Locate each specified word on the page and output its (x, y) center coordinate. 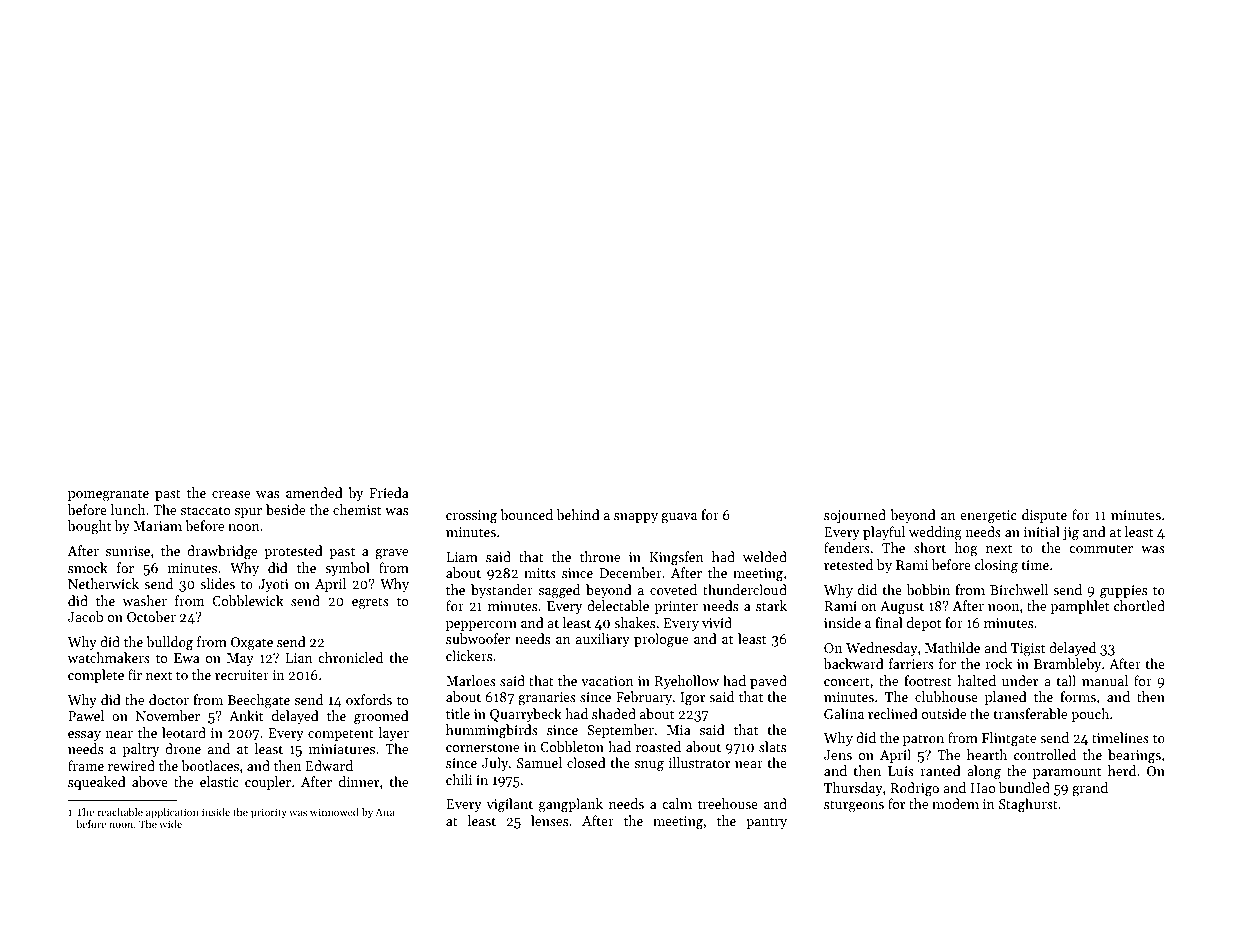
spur (248, 513)
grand (1090, 789)
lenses (549, 820)
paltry (141, 750)
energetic (988, 517)
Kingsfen (677, 558)
